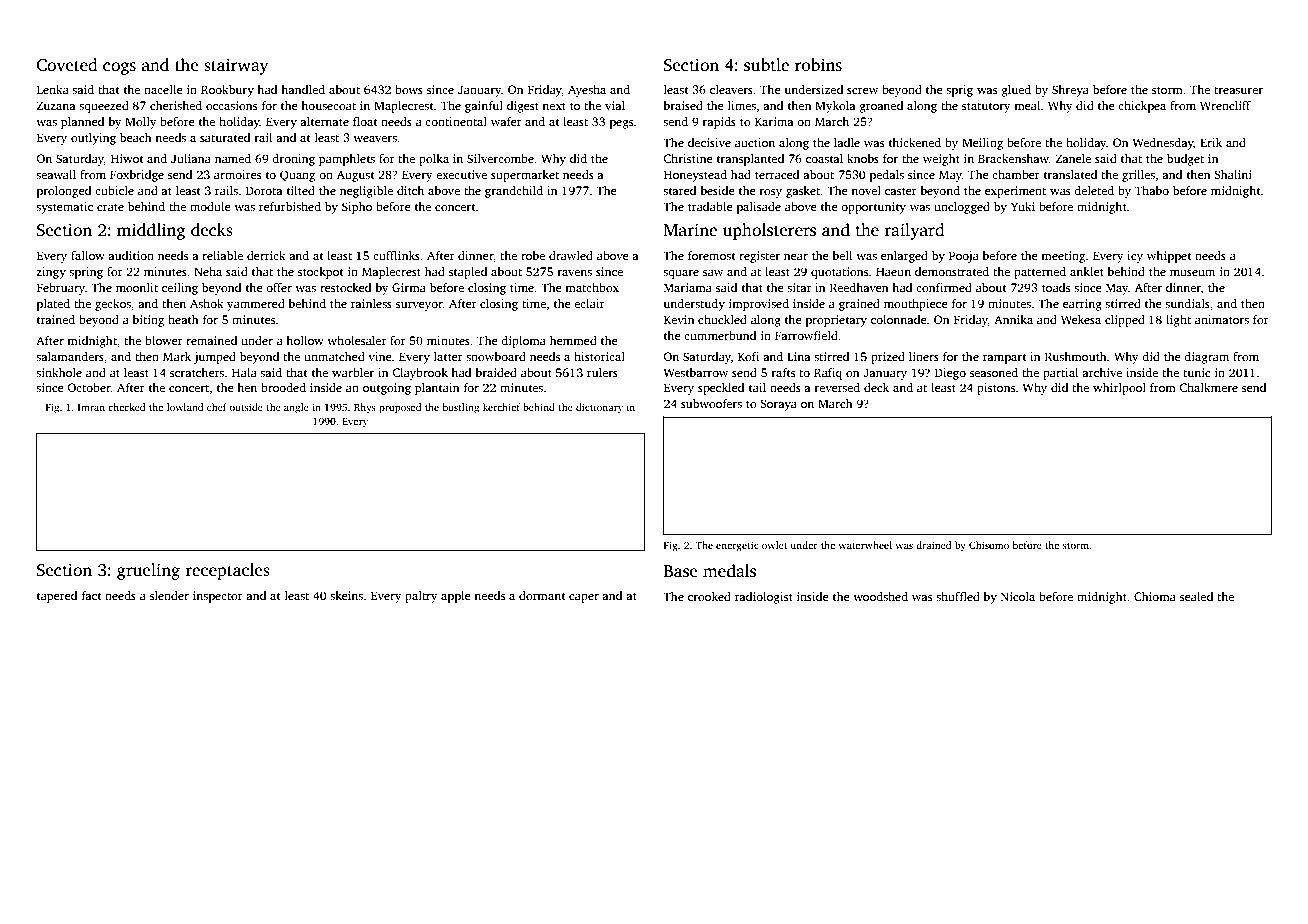  I want to click on Rhys, so click(365, 408).
